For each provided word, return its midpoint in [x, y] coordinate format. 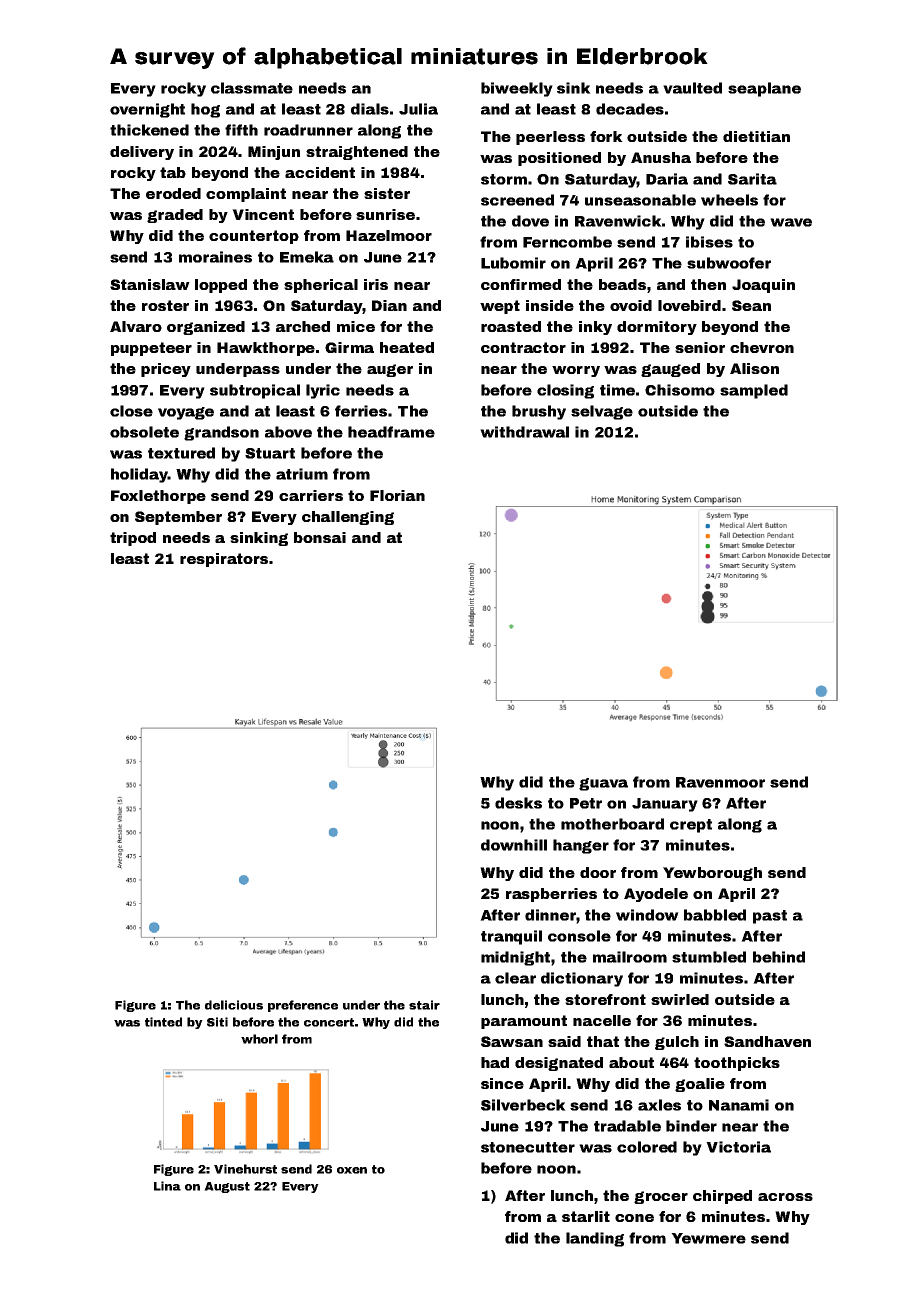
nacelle [602, 1020]
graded [175, 216]
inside [550, 305]
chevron [762, 347]
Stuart [270, 453]
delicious [234, 1005]
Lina [167, 1186]
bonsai [320, 537]
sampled [754, 391]
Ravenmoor [720, 782]
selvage [602, 412]
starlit [586, 1216]
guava [603, 784]
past [770, 917]
